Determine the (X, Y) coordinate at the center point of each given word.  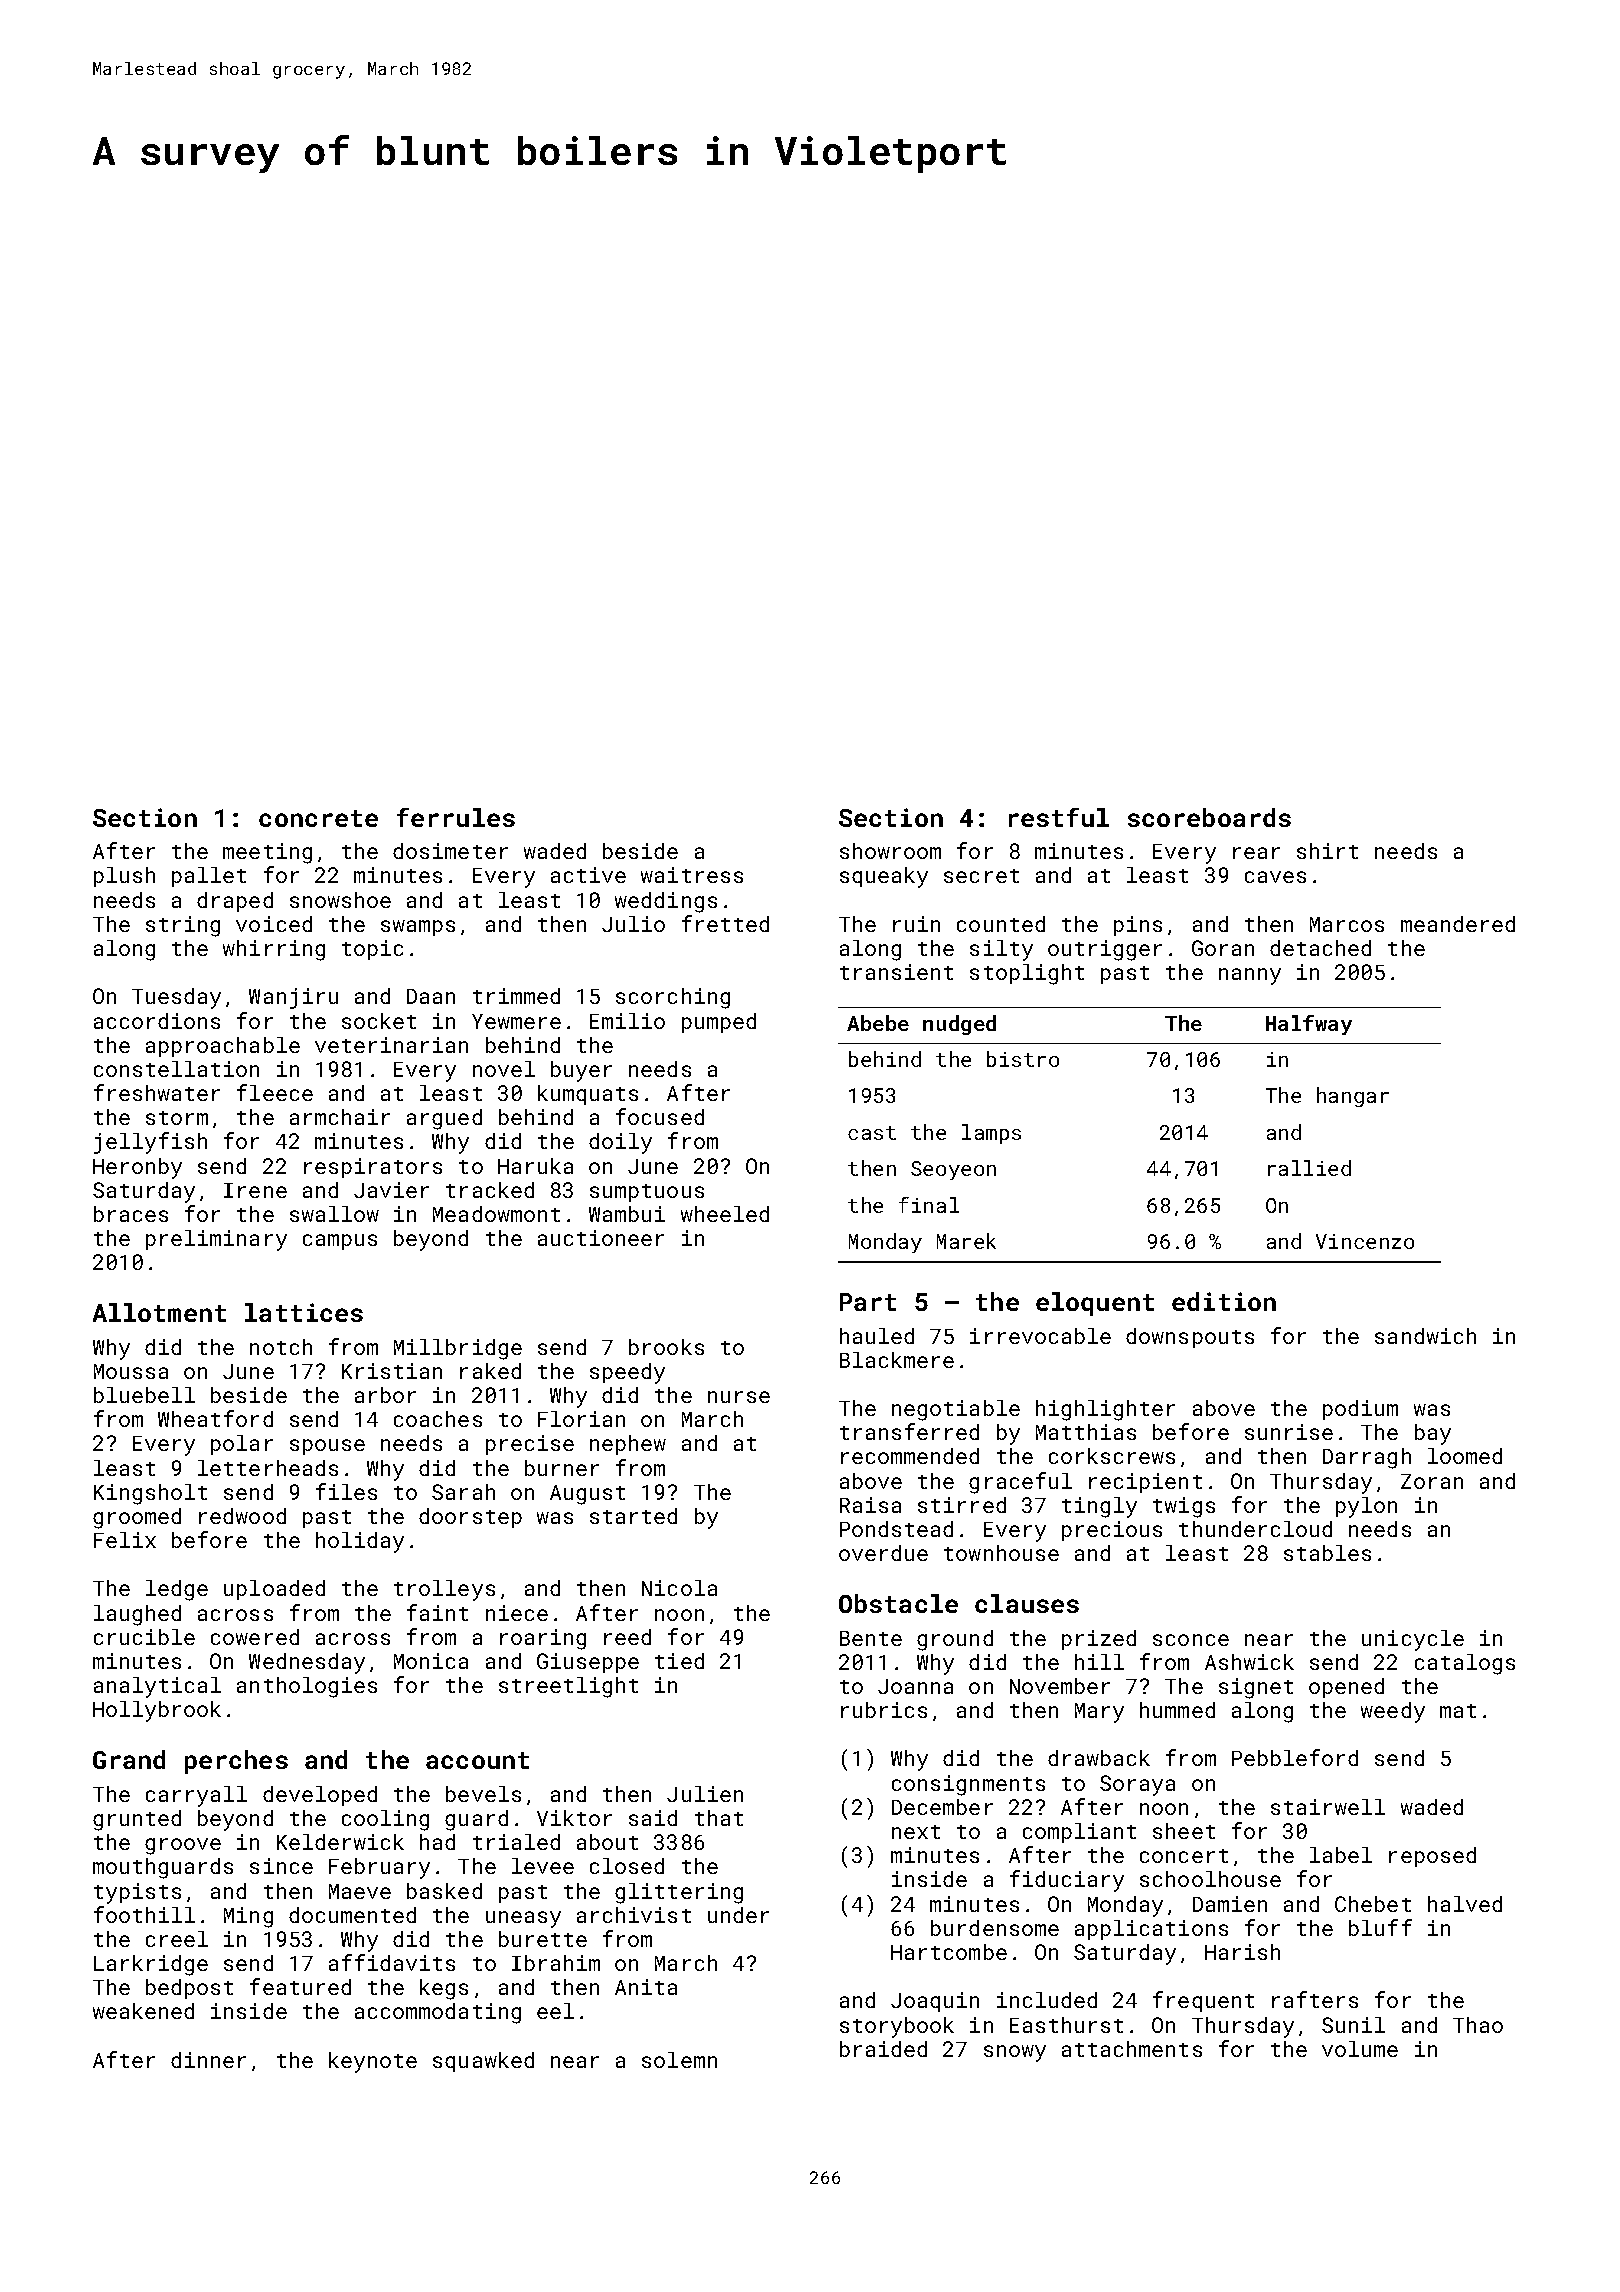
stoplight (1027, 974)
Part (868, 1302)
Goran (1223, 948)
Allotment (159, 1312)
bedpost (189, 1989)
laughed (137, 1615)
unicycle (1413, 1640)
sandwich (1425, 1336)
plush (124, 877)
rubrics (884, 1710)
